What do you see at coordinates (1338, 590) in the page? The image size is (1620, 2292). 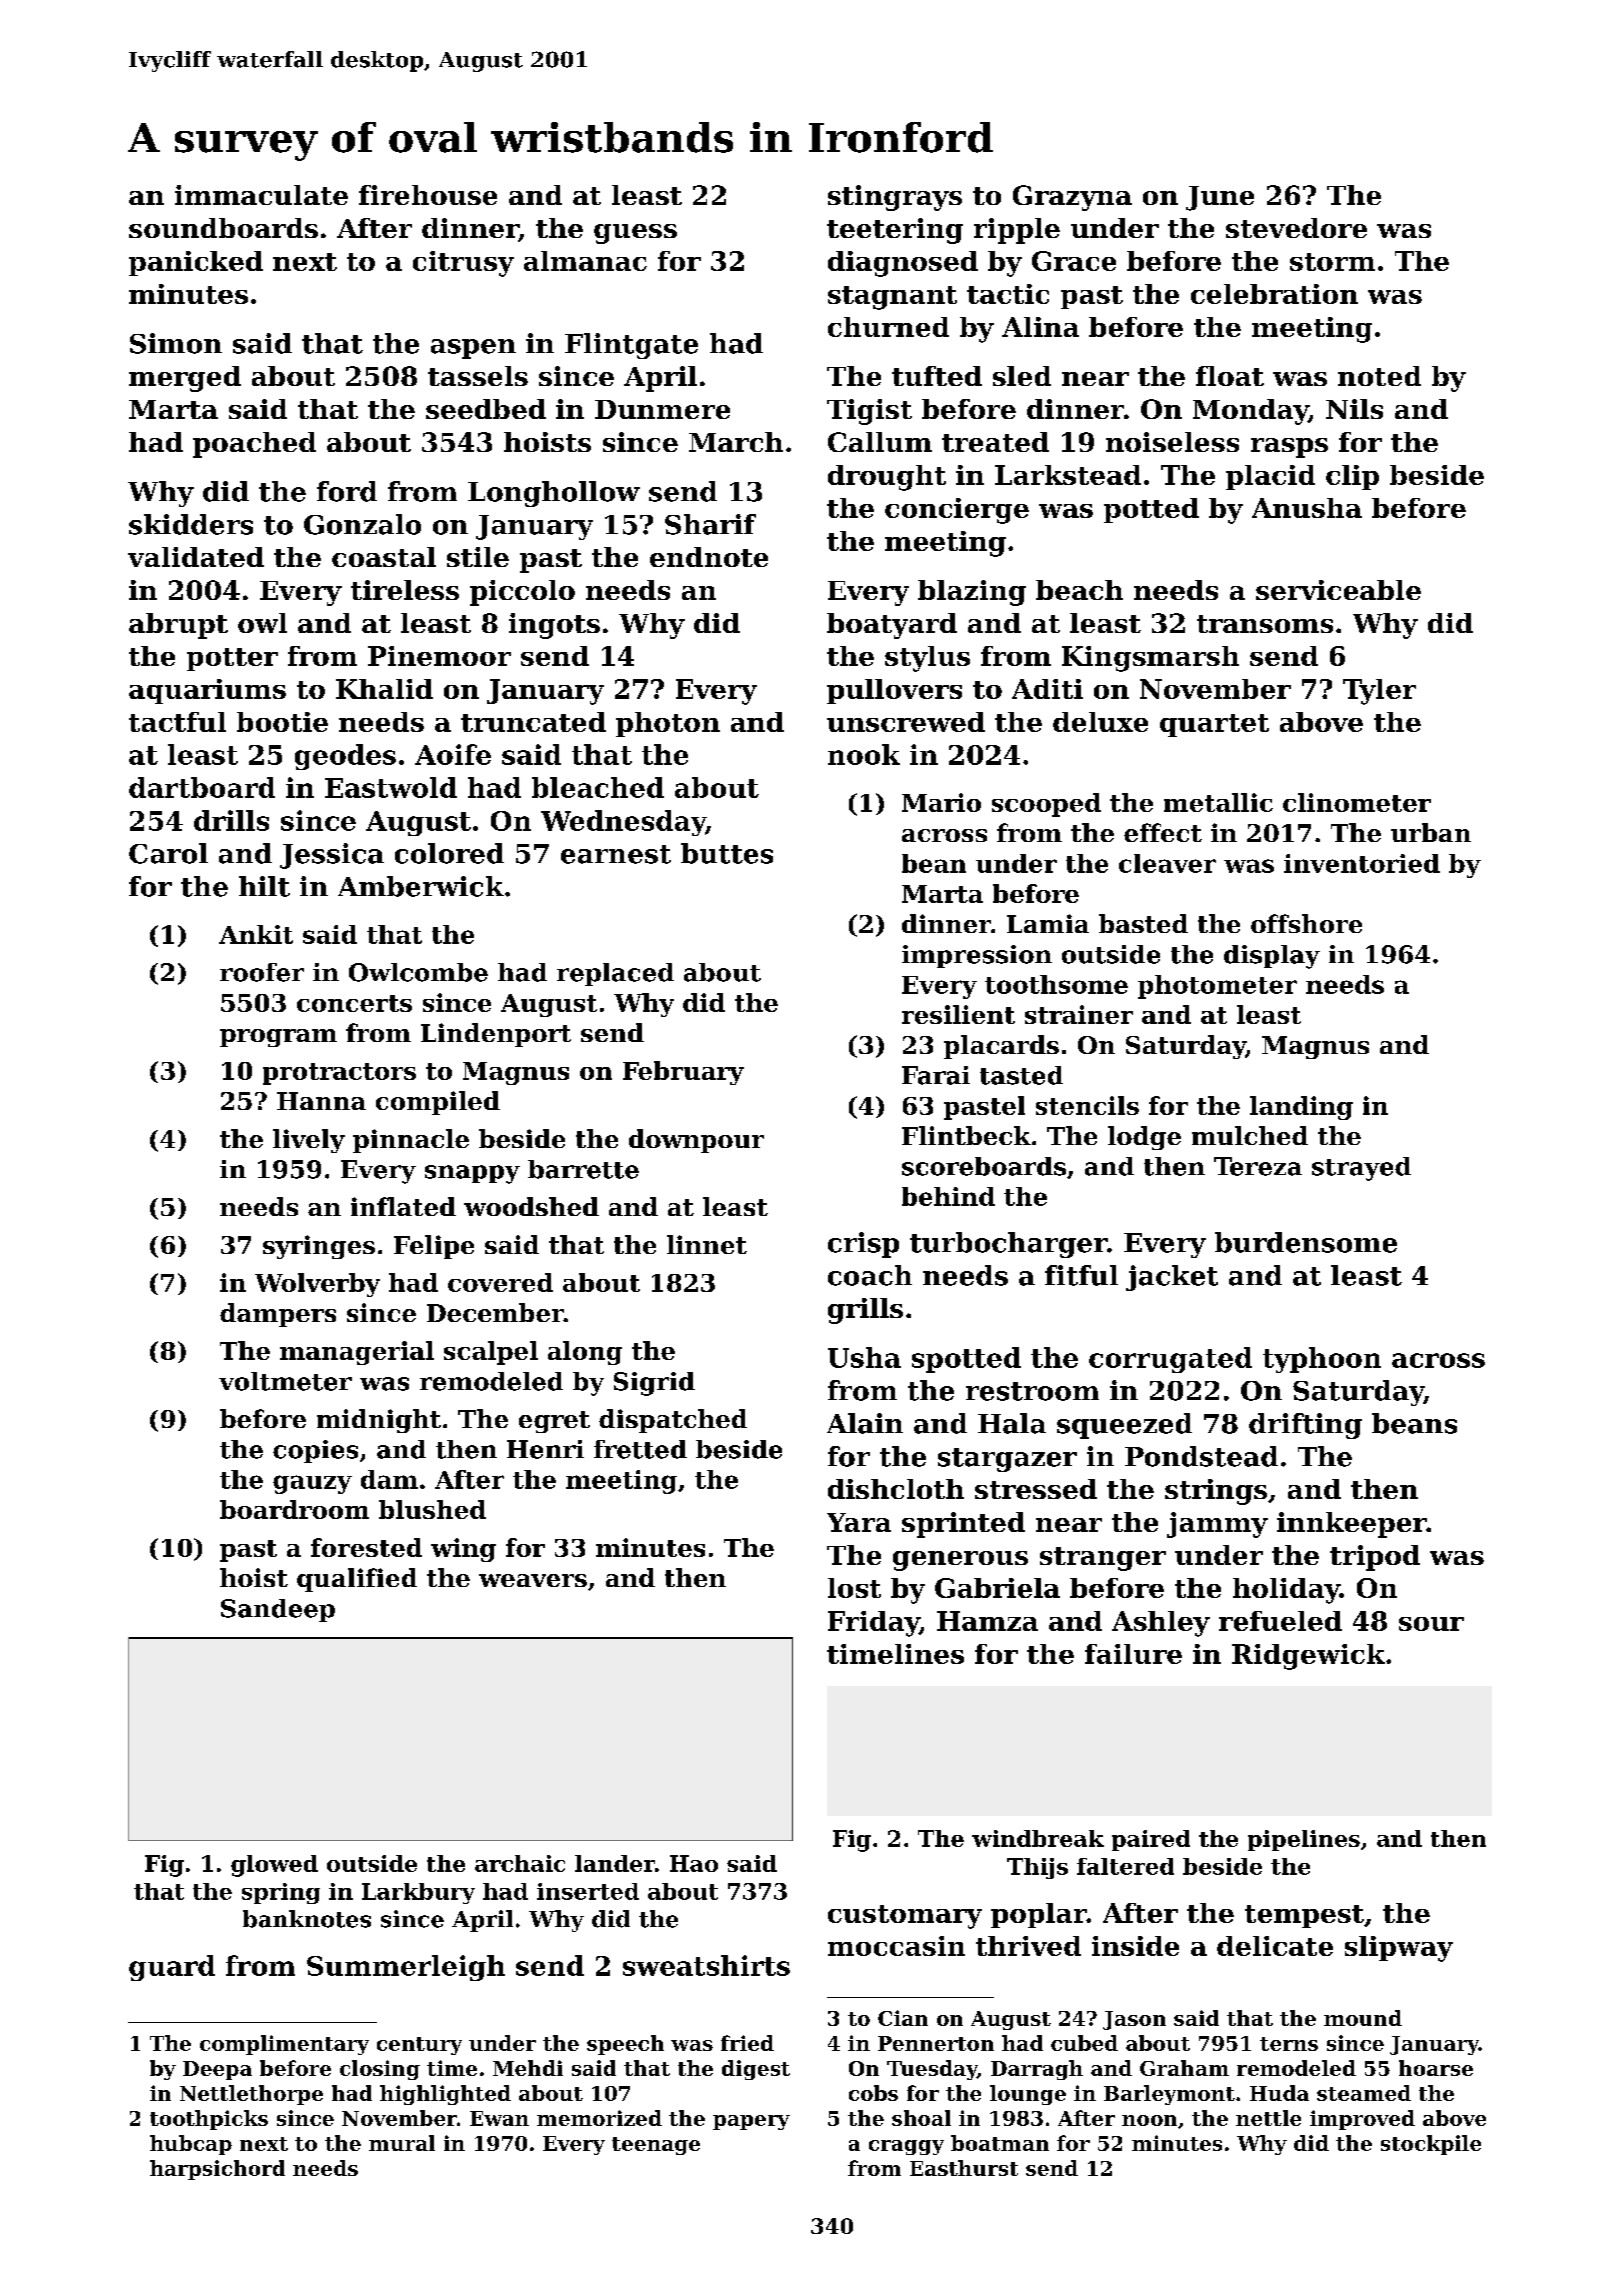 I see `serviceable` at bounding box center [1338, 590].
